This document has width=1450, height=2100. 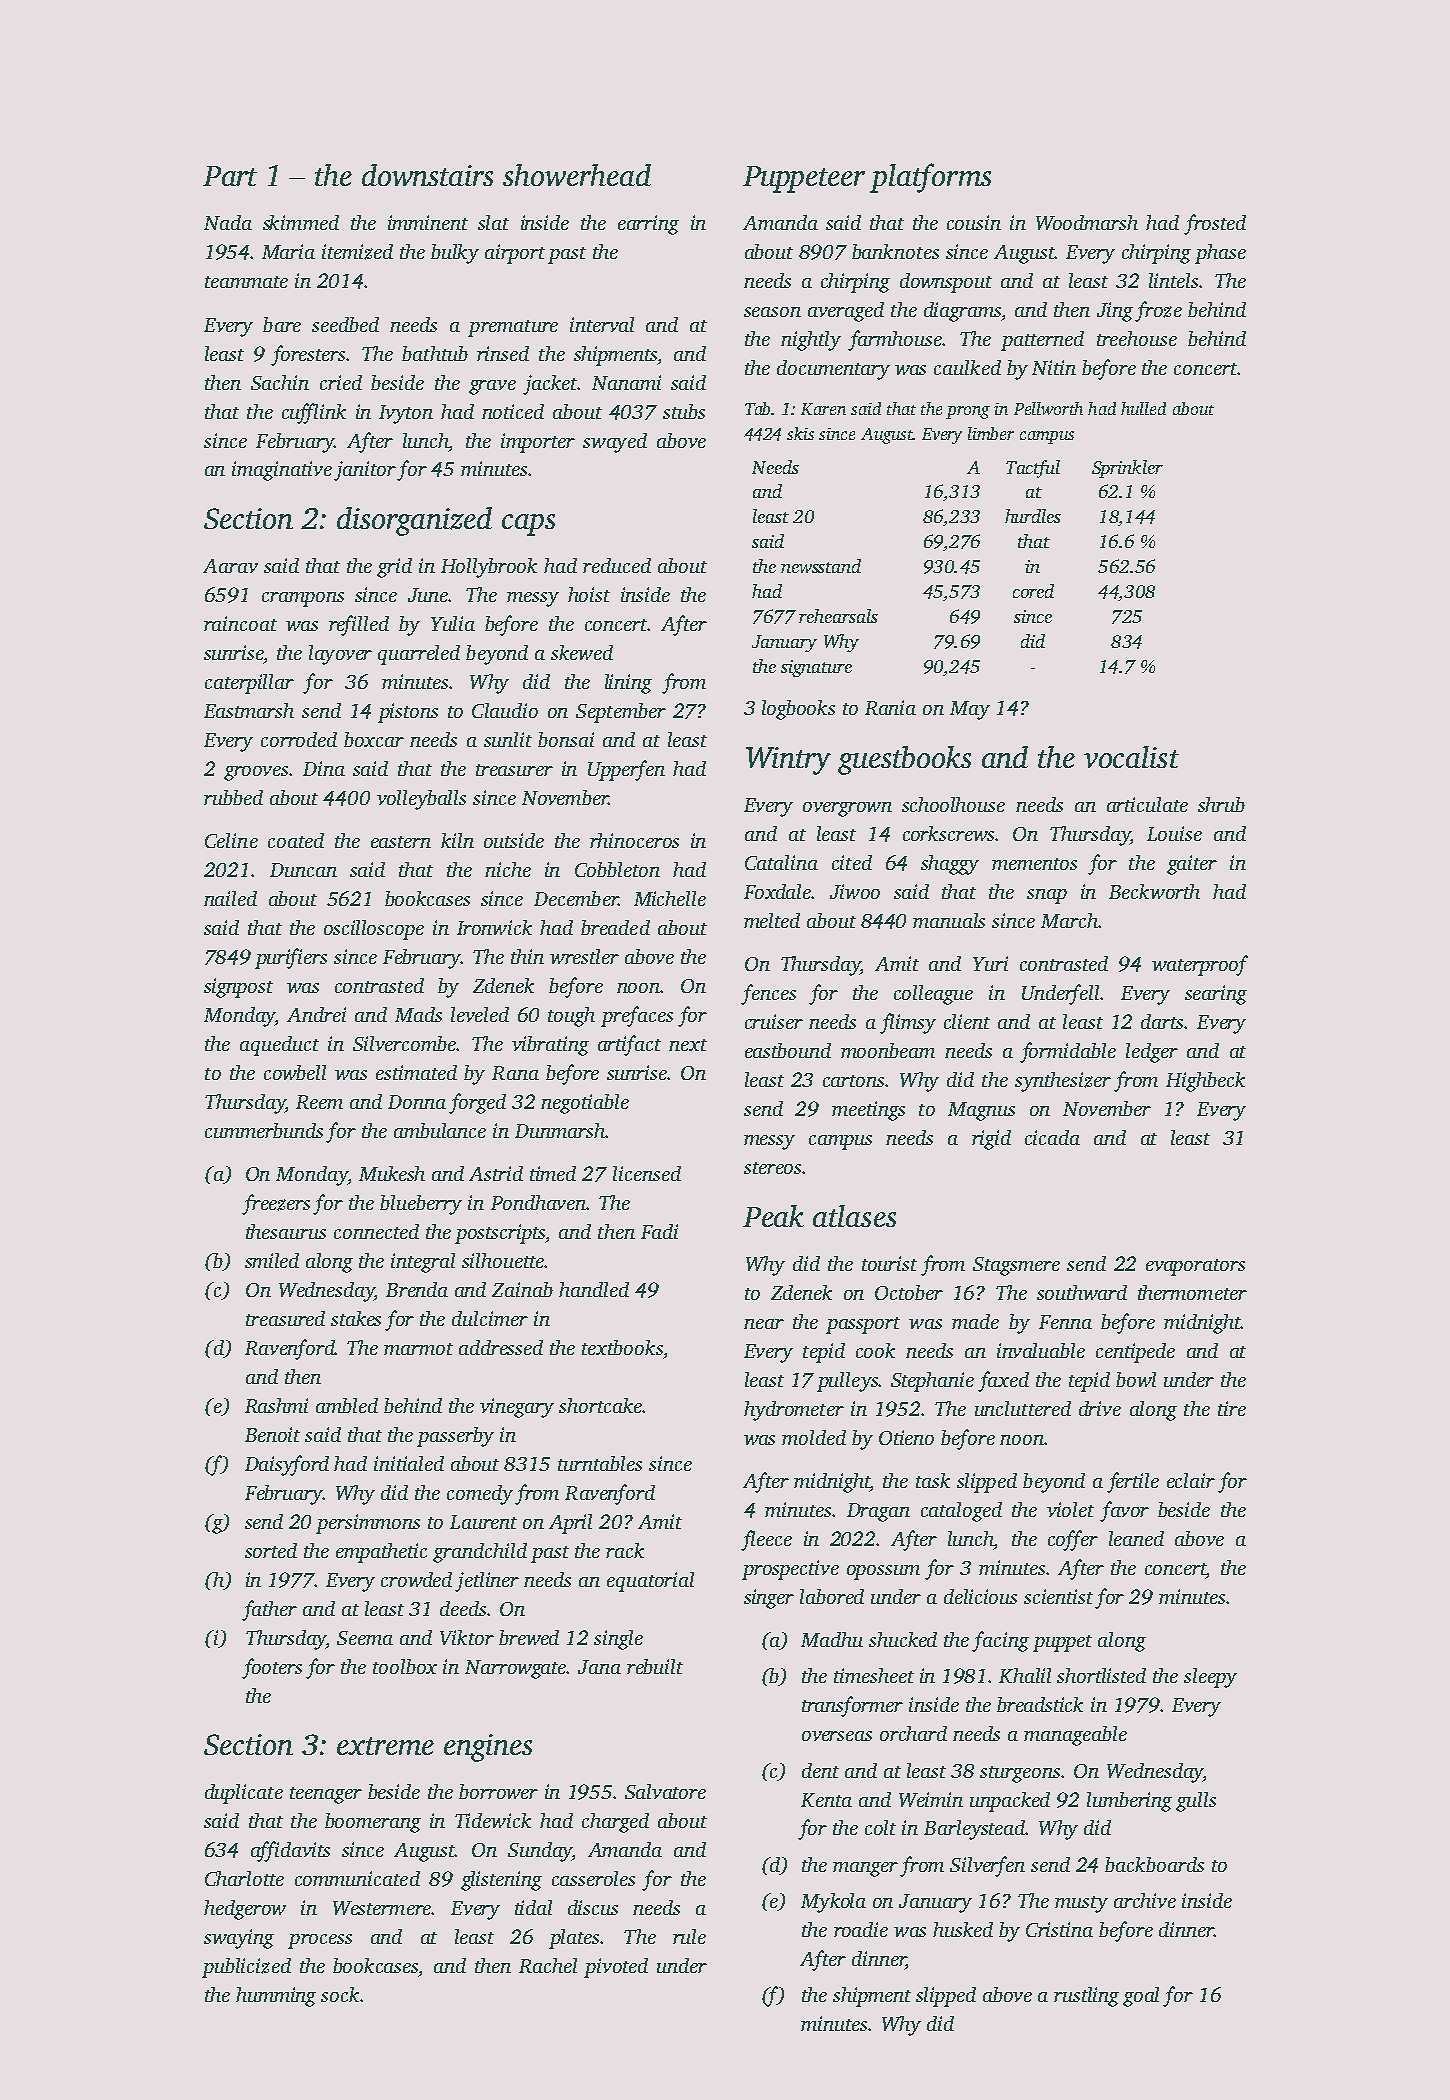 What do you see at coordinates (1195, 1267) in the document?
I see `evaporators` at bounding box center [1195, 1267].
